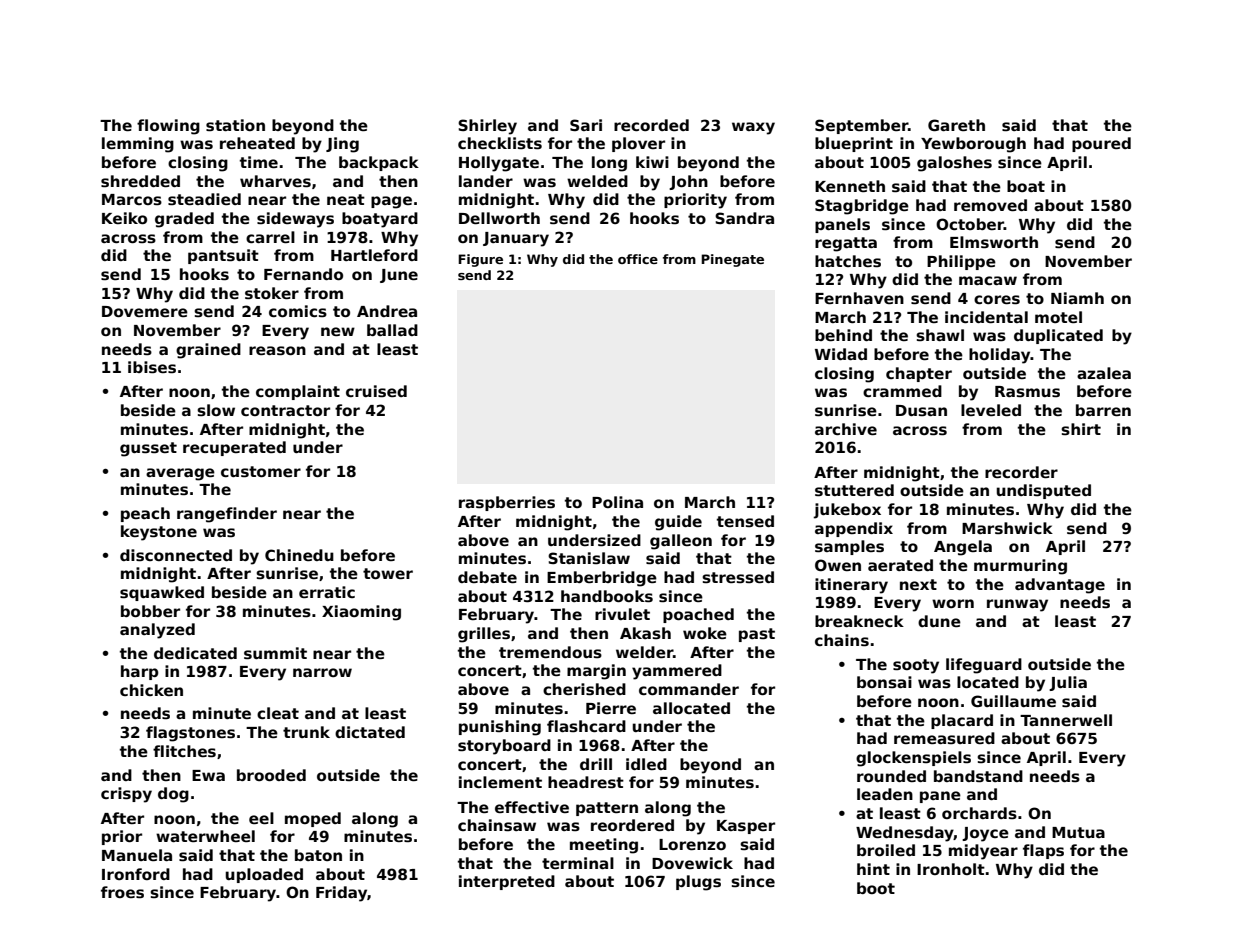 The image size is (1233, 952). Describe the element at coordinates (1017, 605) in the screenshot. I see `runway` at that location.
